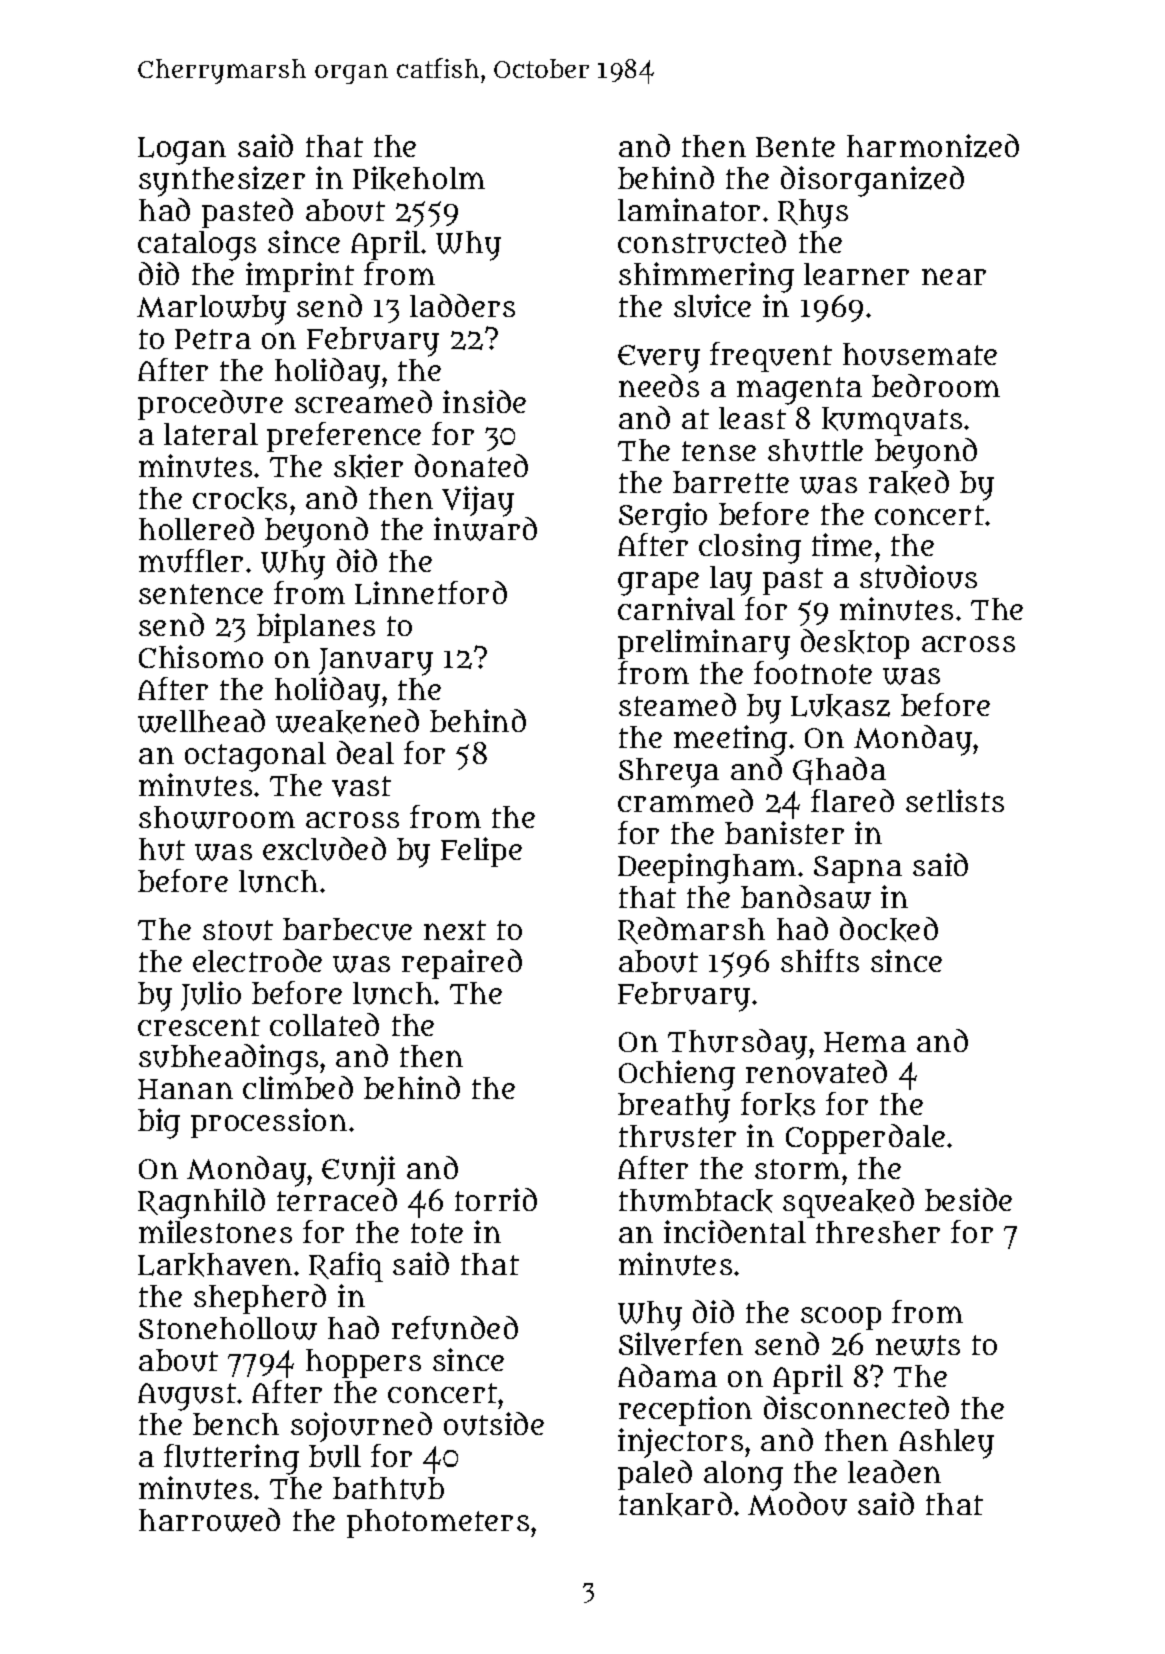 The height and width of the document is (1654, 1165). What do you see at coordinates (689, 209) in the document?
I see `laminator` at bounding box center [689, 209].
